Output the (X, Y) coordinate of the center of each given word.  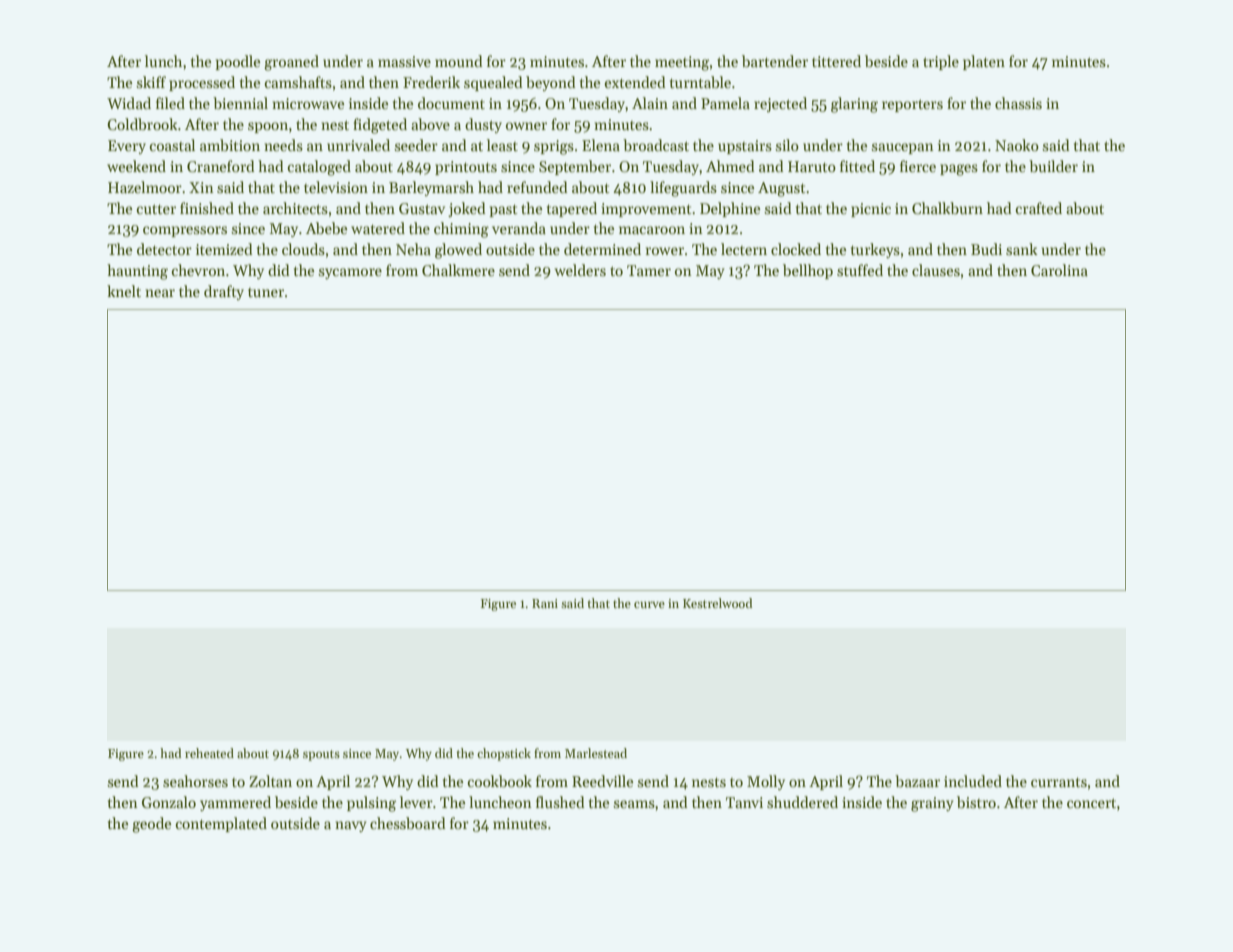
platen (984, 62)
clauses (936, 270)
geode (151, 825)
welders (580, 270)
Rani (545, 603)
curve (649, 604)
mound (459, 61)
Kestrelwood (717, 603)
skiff (151, 82)
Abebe (326, 228)
